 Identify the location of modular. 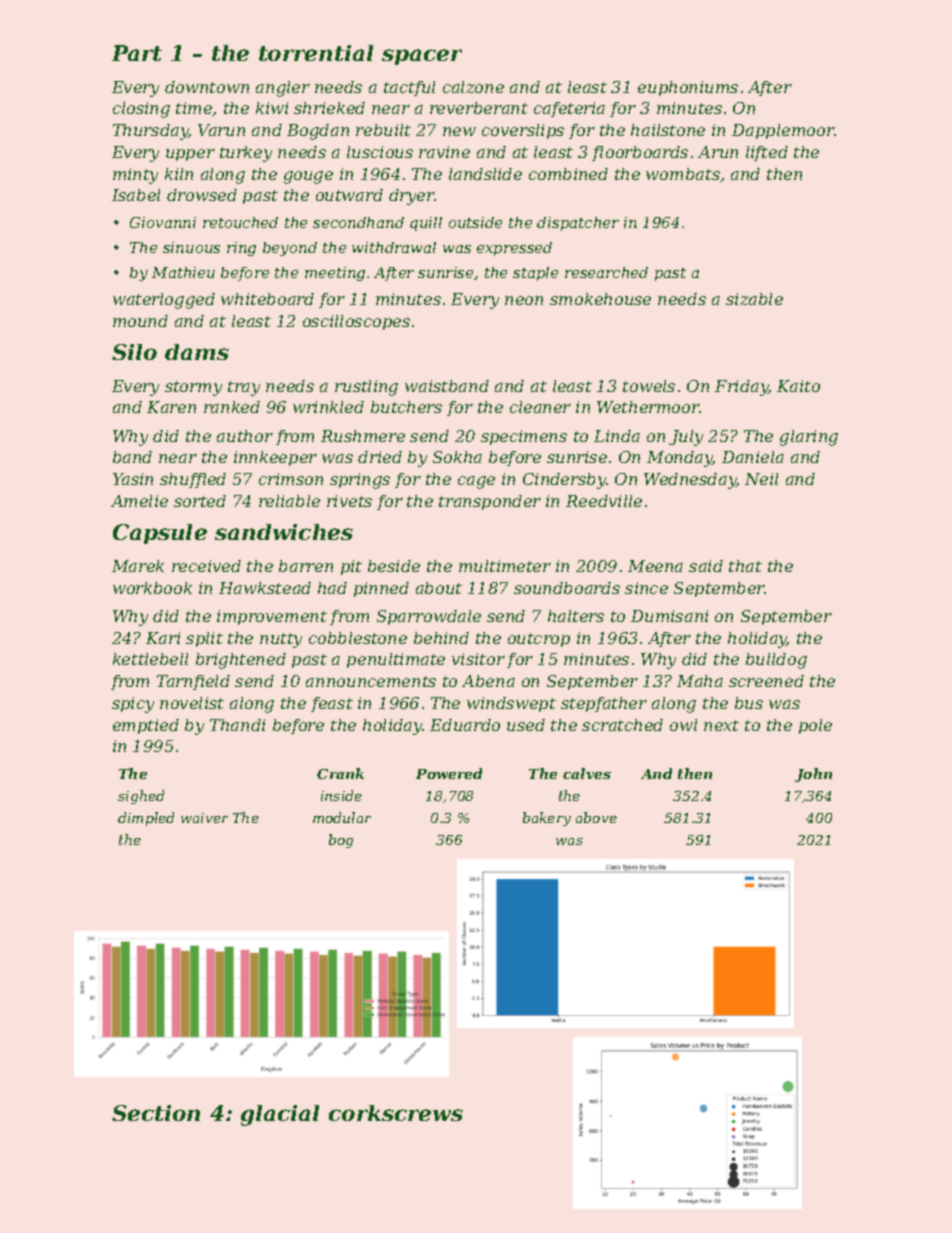
(342, 817).
